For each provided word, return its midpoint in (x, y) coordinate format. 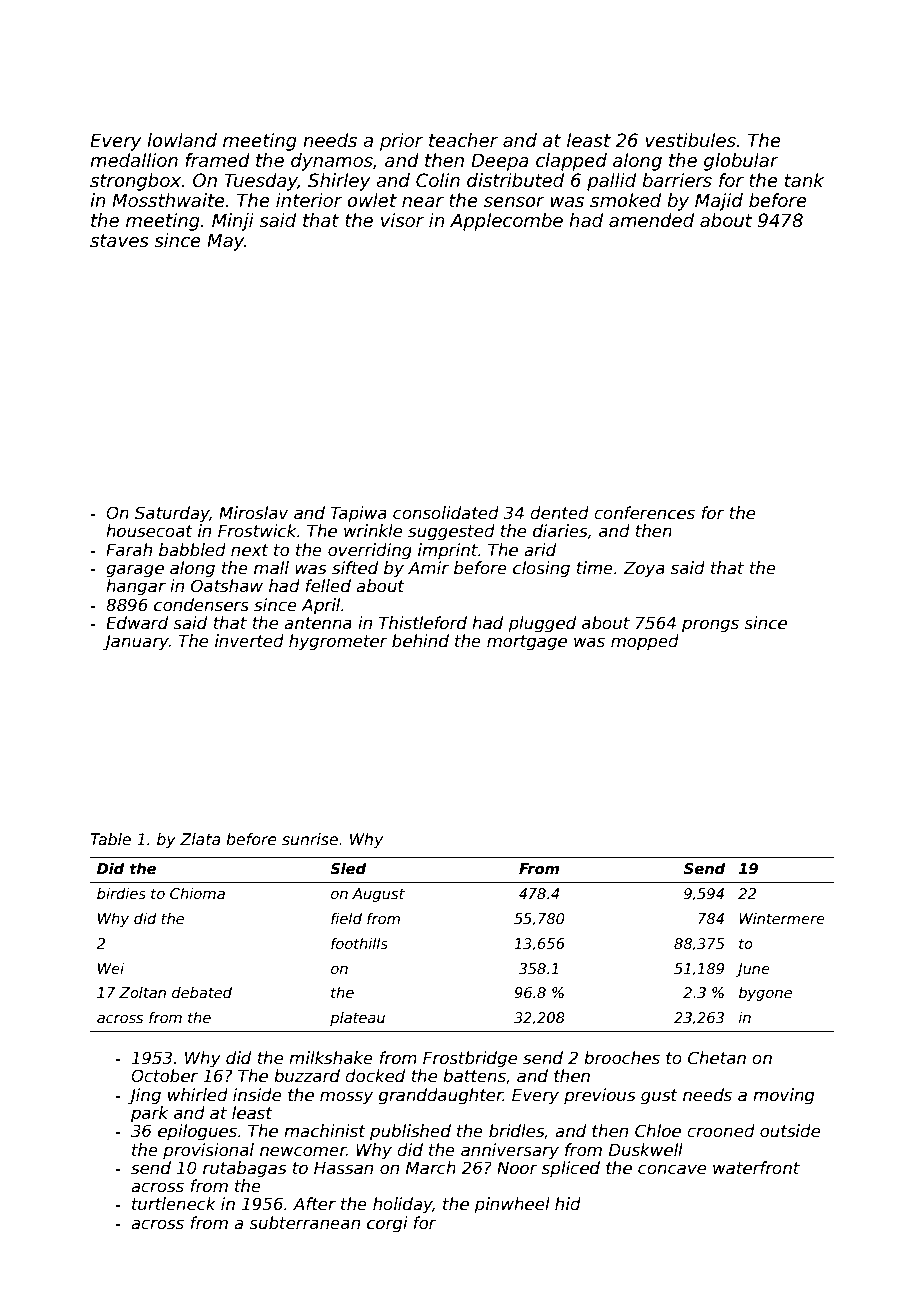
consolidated (446, 513)
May (225, 242)
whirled (198, 1095)
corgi (387, 1224)
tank (804, 180)
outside (790, 1131)
